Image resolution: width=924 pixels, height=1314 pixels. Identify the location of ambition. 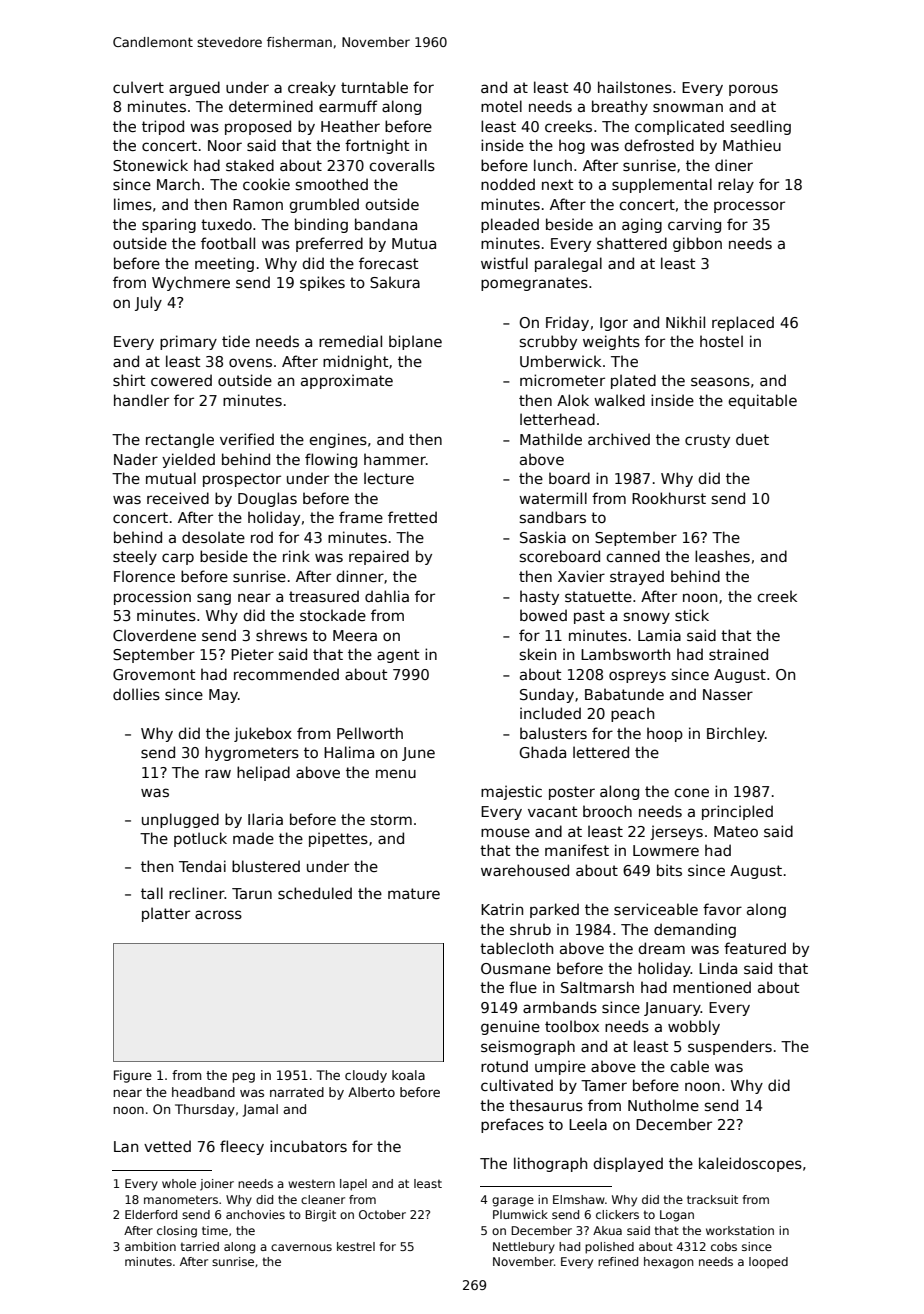
(150, 1246).
